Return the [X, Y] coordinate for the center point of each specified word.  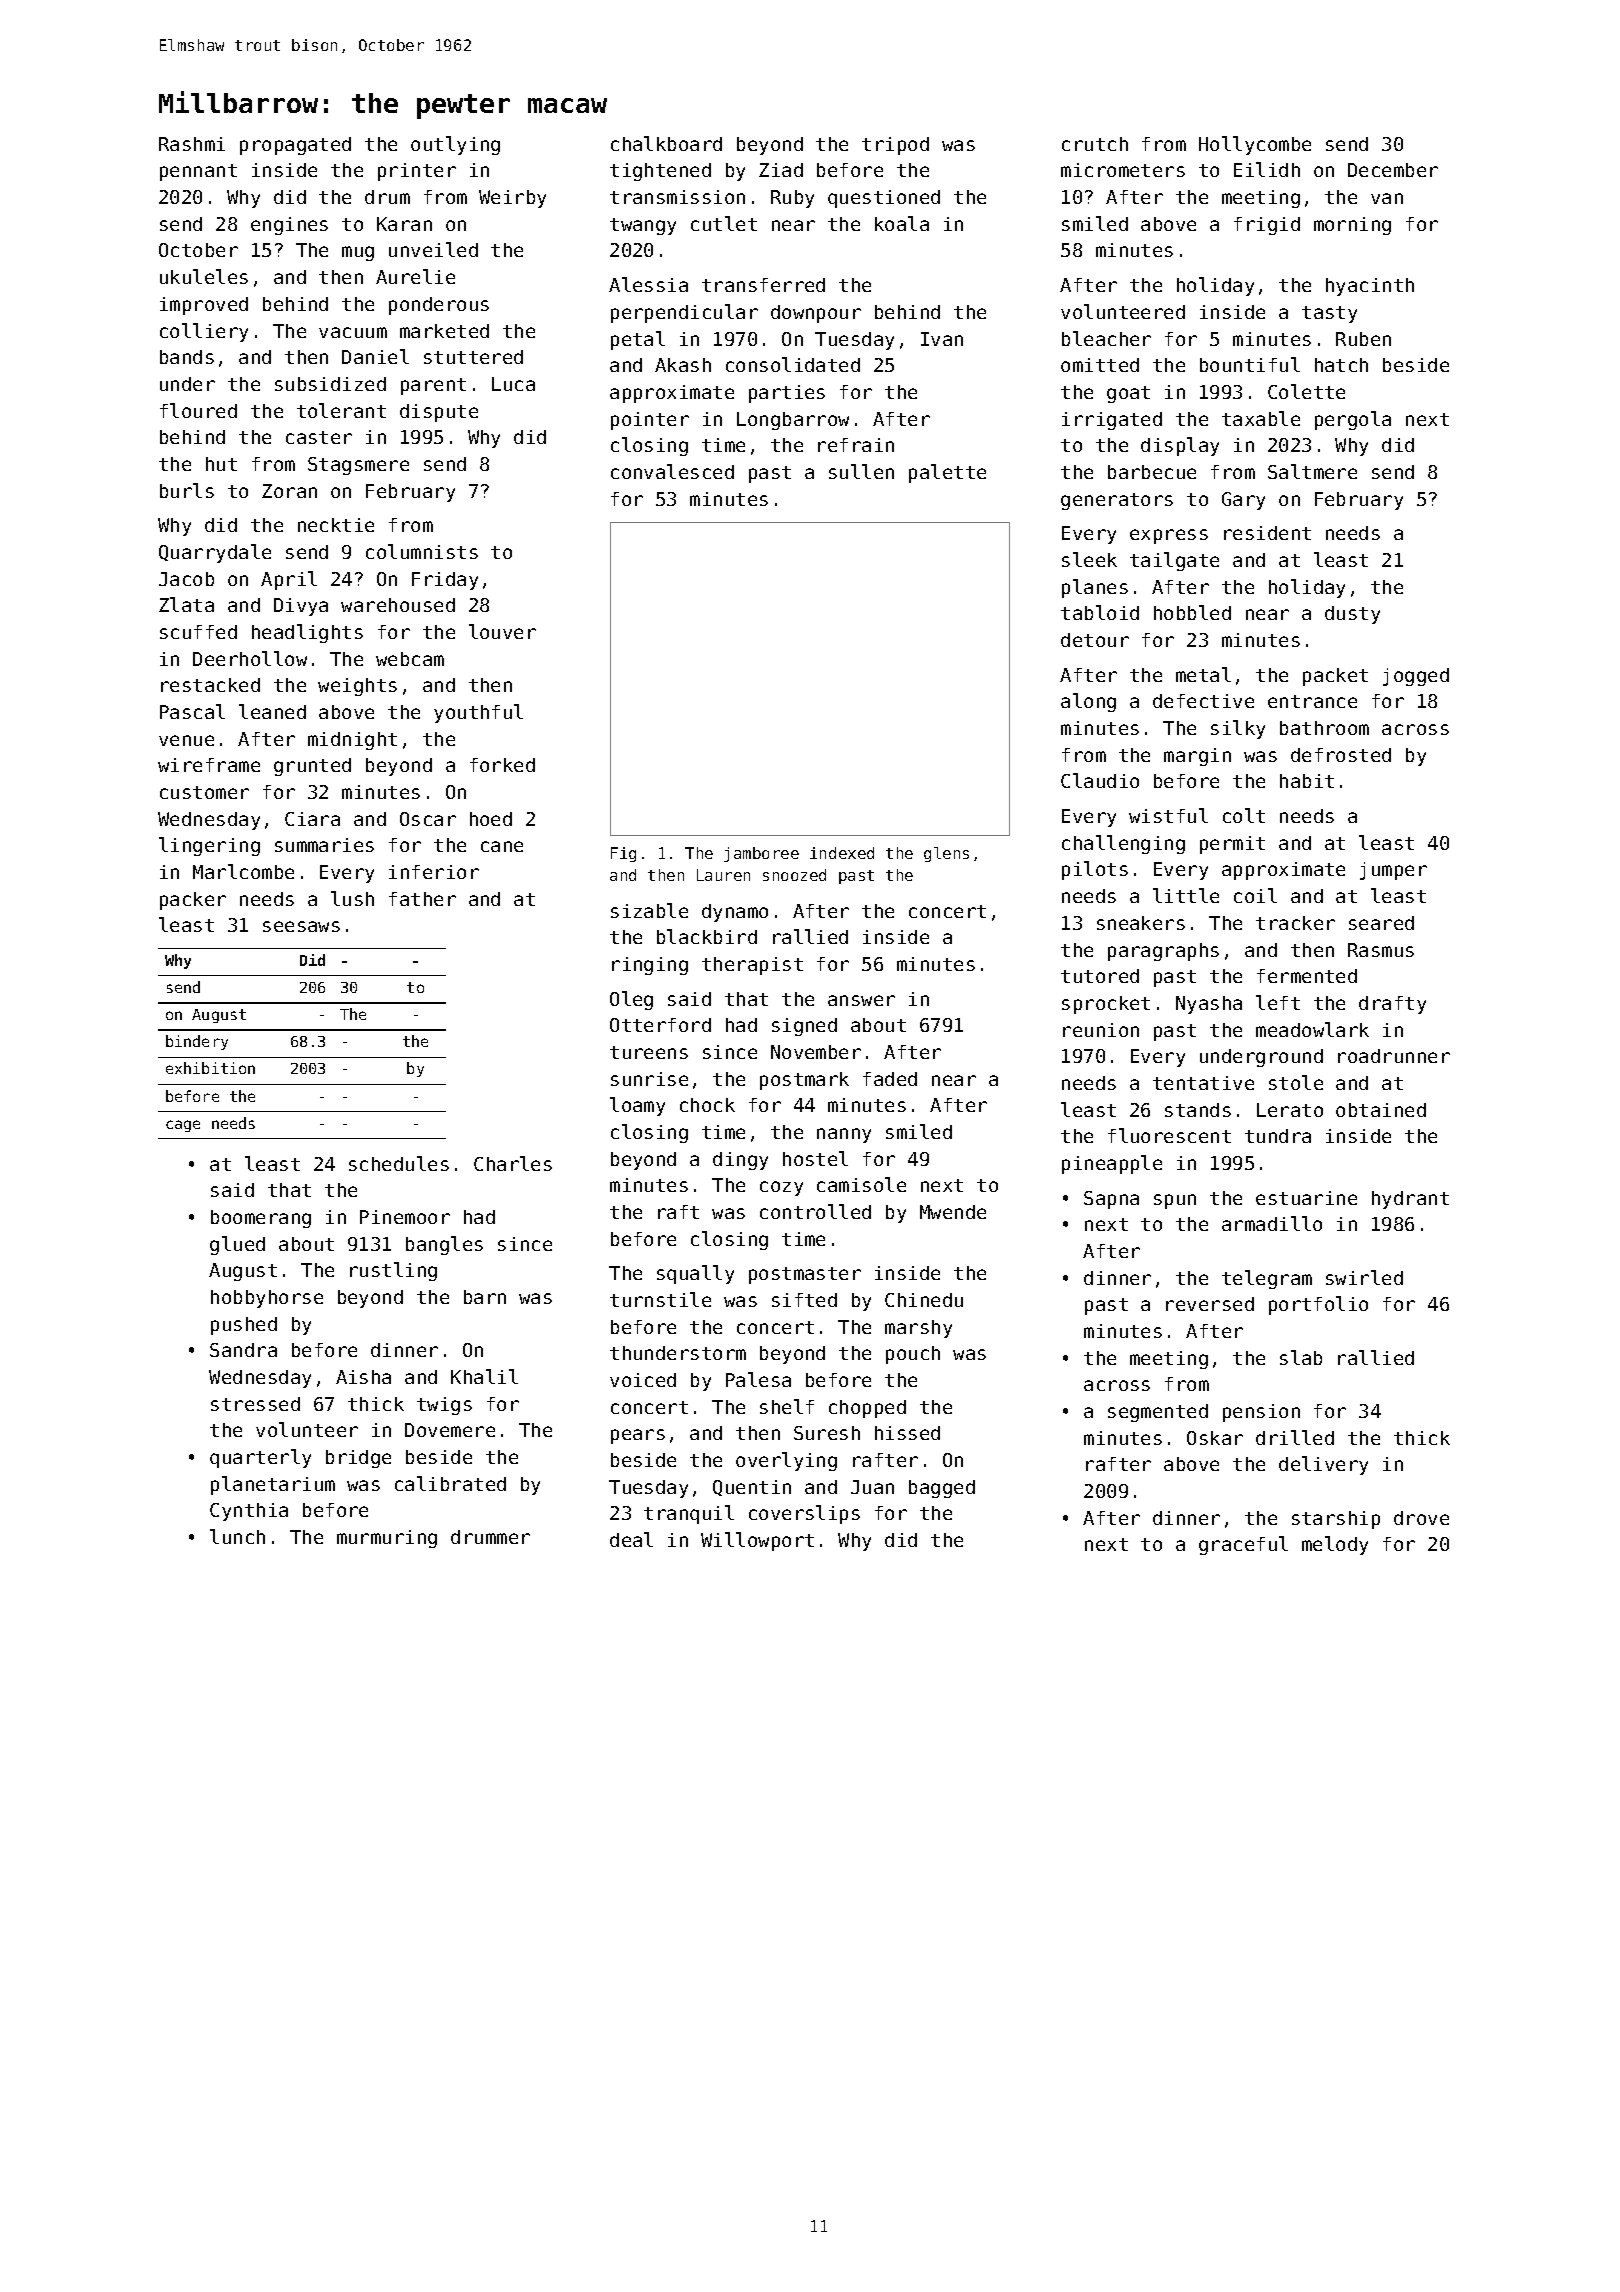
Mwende [953, 1212]
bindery [197, 1042]
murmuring [387, 1539]
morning [1352, 226]
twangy [643, 226]
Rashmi [192, 144]
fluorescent [1169, 1135]
